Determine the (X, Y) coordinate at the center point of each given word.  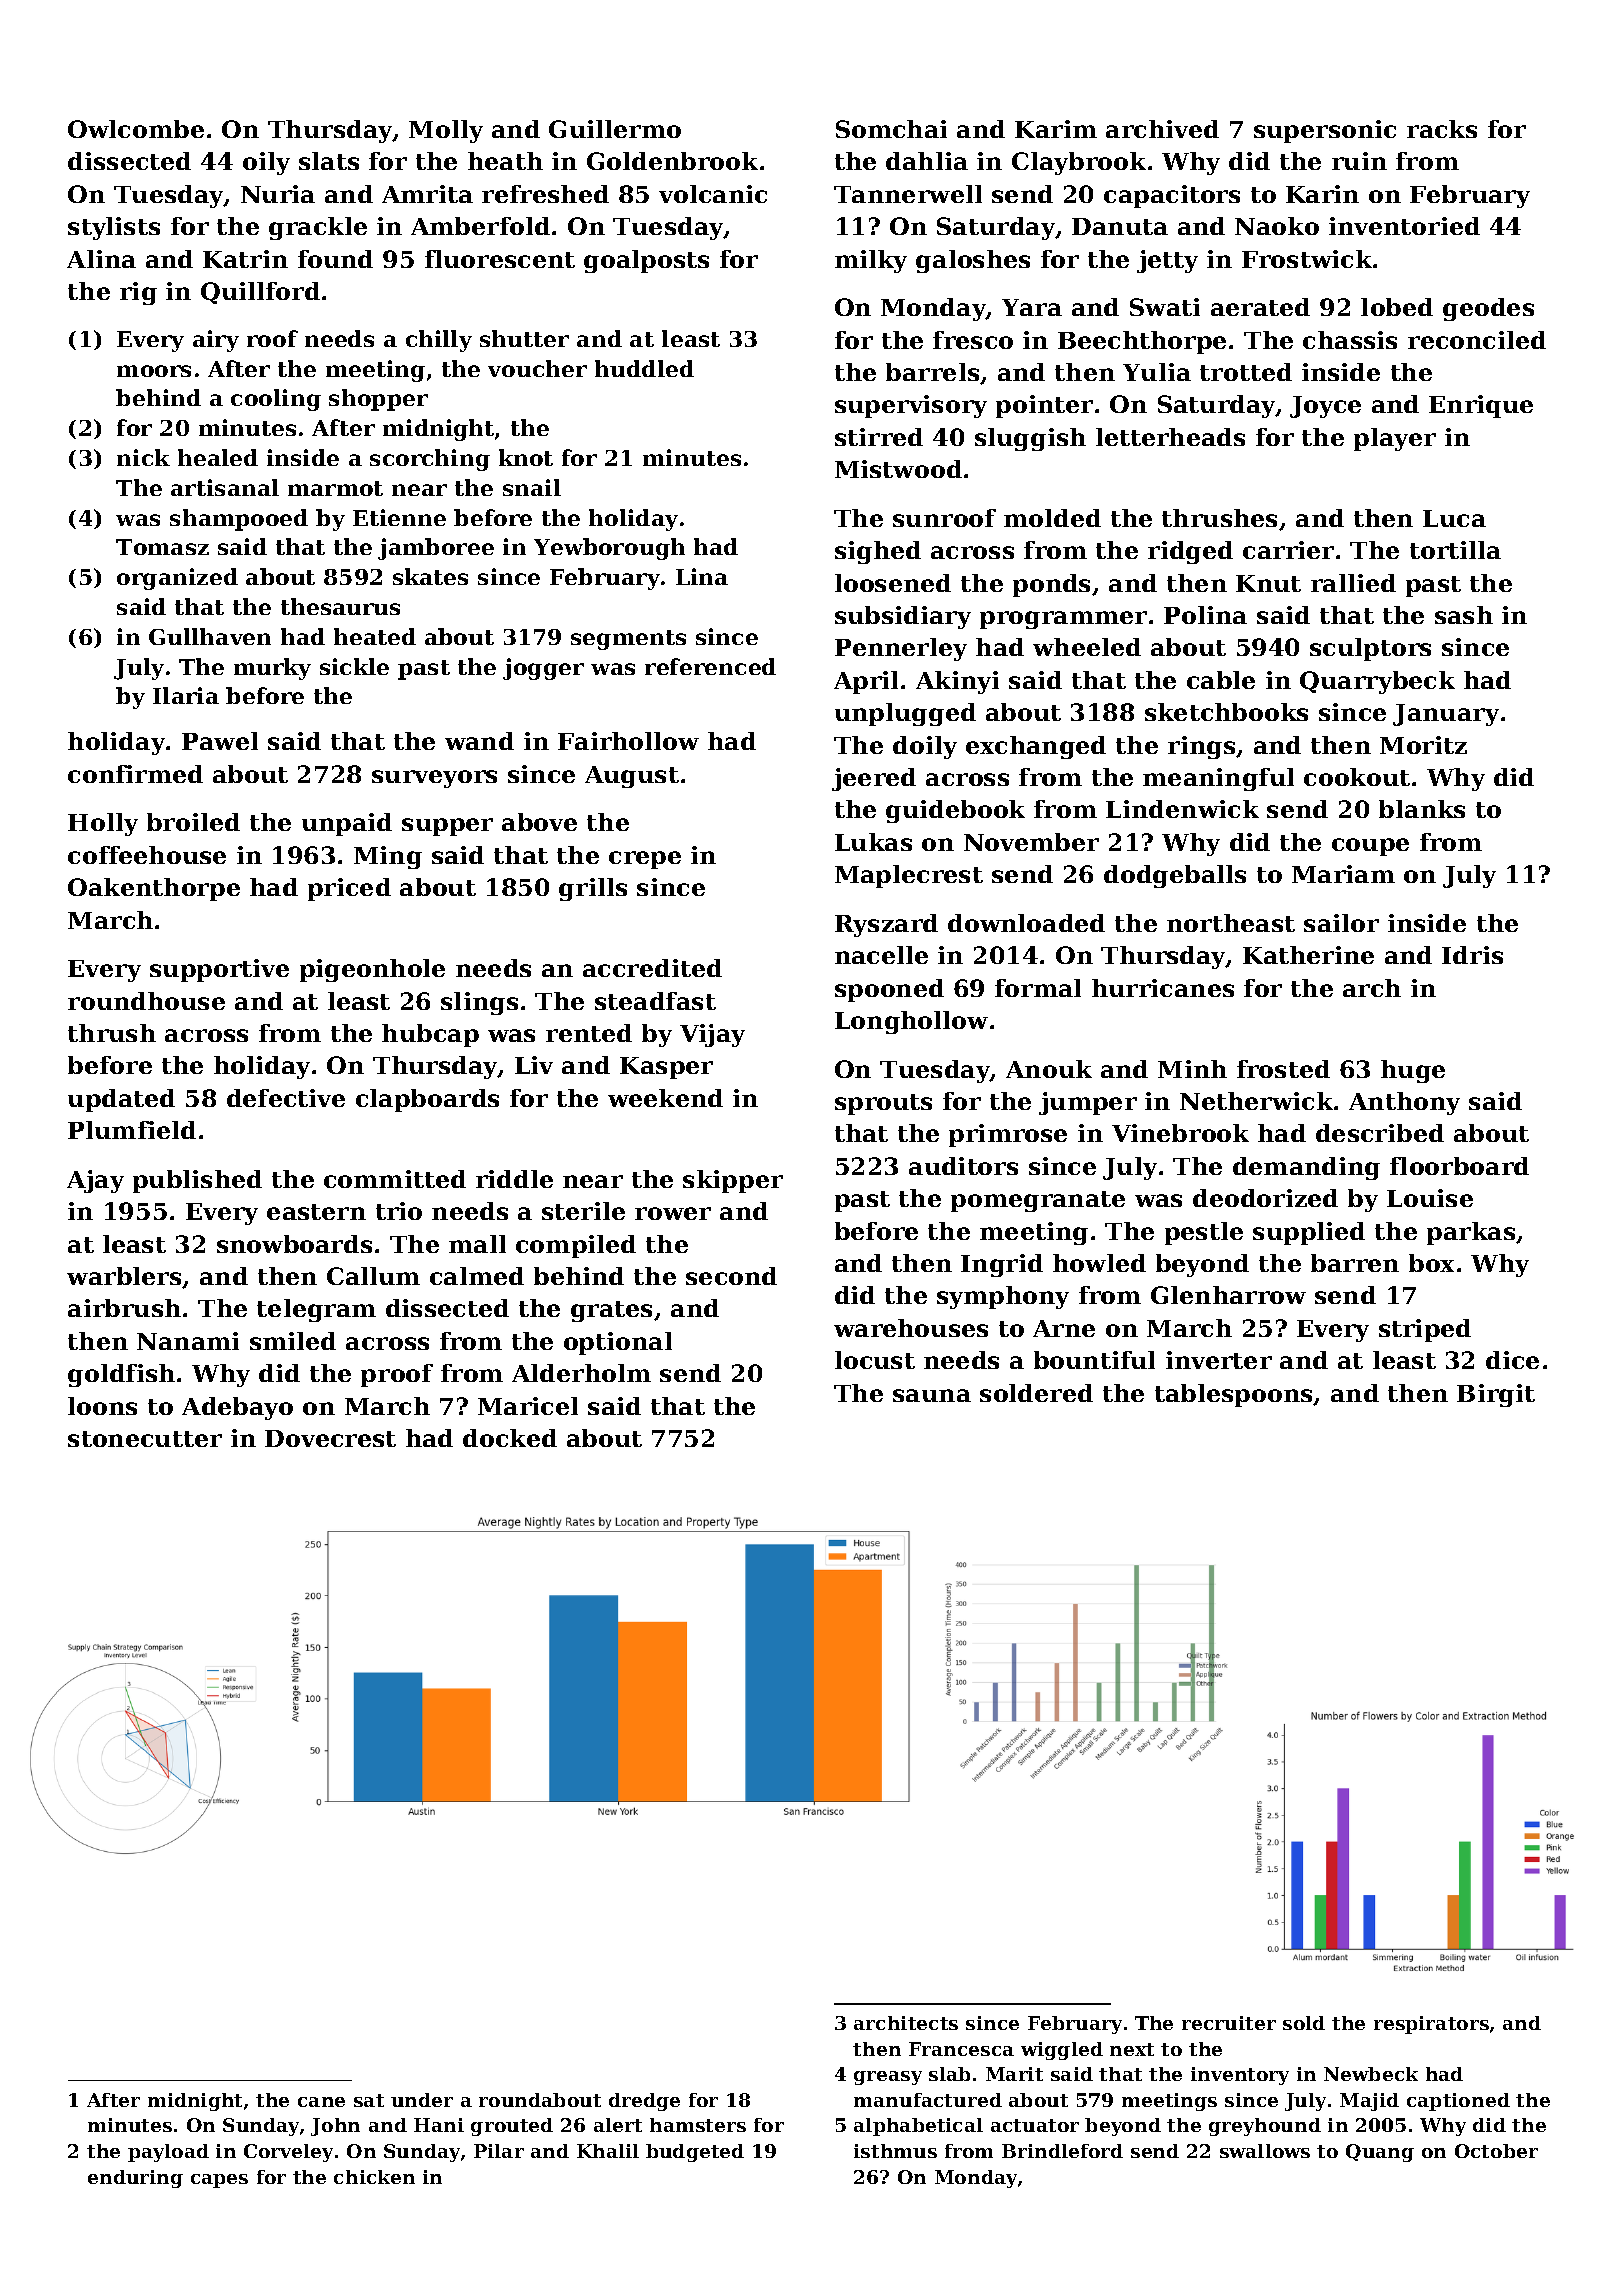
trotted (1246, 372)
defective (286, 1098)
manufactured (928, 2100)
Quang (1380, 2153)
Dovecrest (330, 1438)
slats (329, 161)
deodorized (1265, 1198)
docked (510, 1438)
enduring (135, 2179)
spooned (889, 990)
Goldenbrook (672, 161)
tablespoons (1233, 1395)
